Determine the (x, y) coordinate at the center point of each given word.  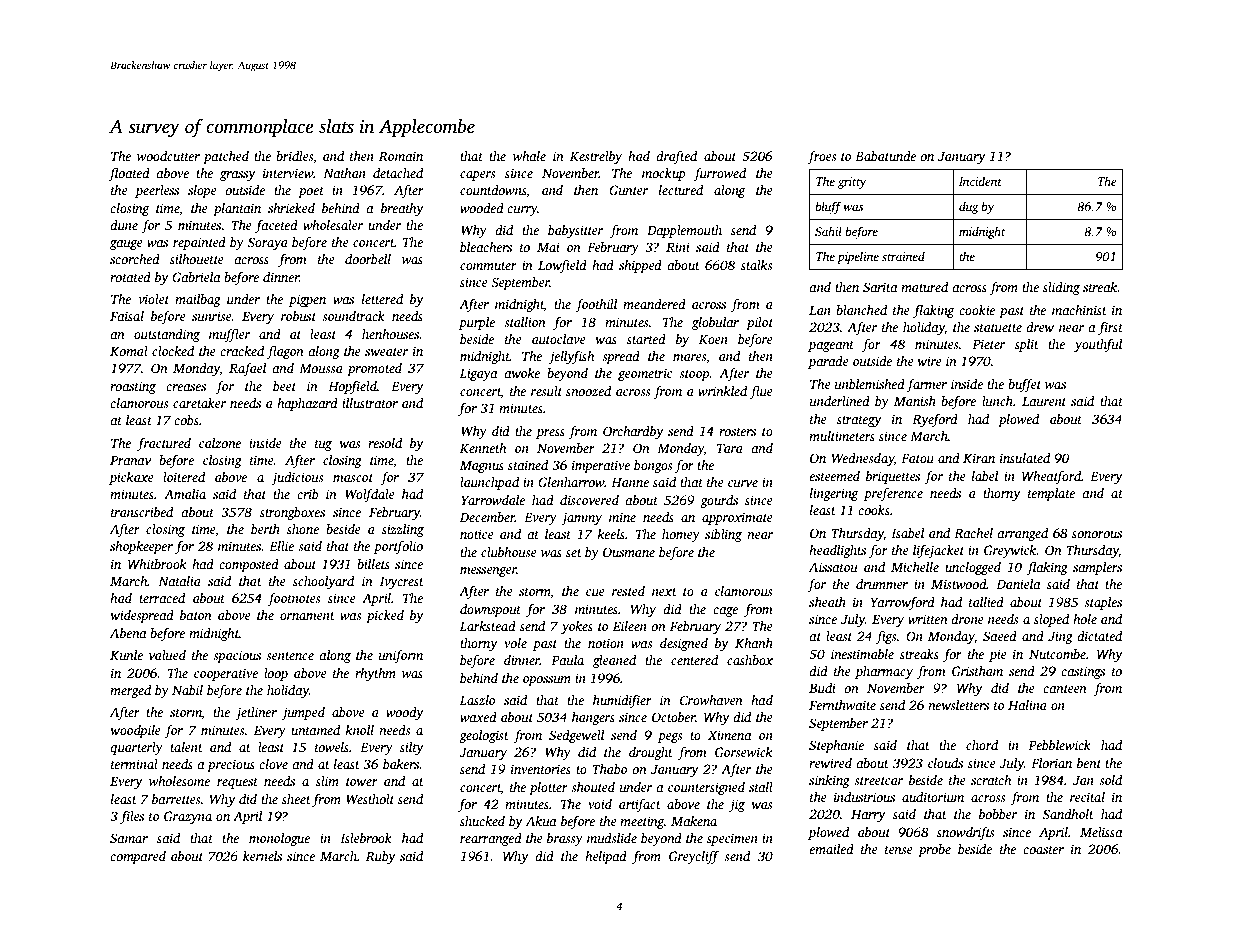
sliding (1061, 288)
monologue (279, 839)
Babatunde (885, 156)
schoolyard (323, 582)
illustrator (370, 403)
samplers (1097, 568)
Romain (401, 156)
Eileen (630, 626)
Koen (713, 339)
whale (529, 156)
